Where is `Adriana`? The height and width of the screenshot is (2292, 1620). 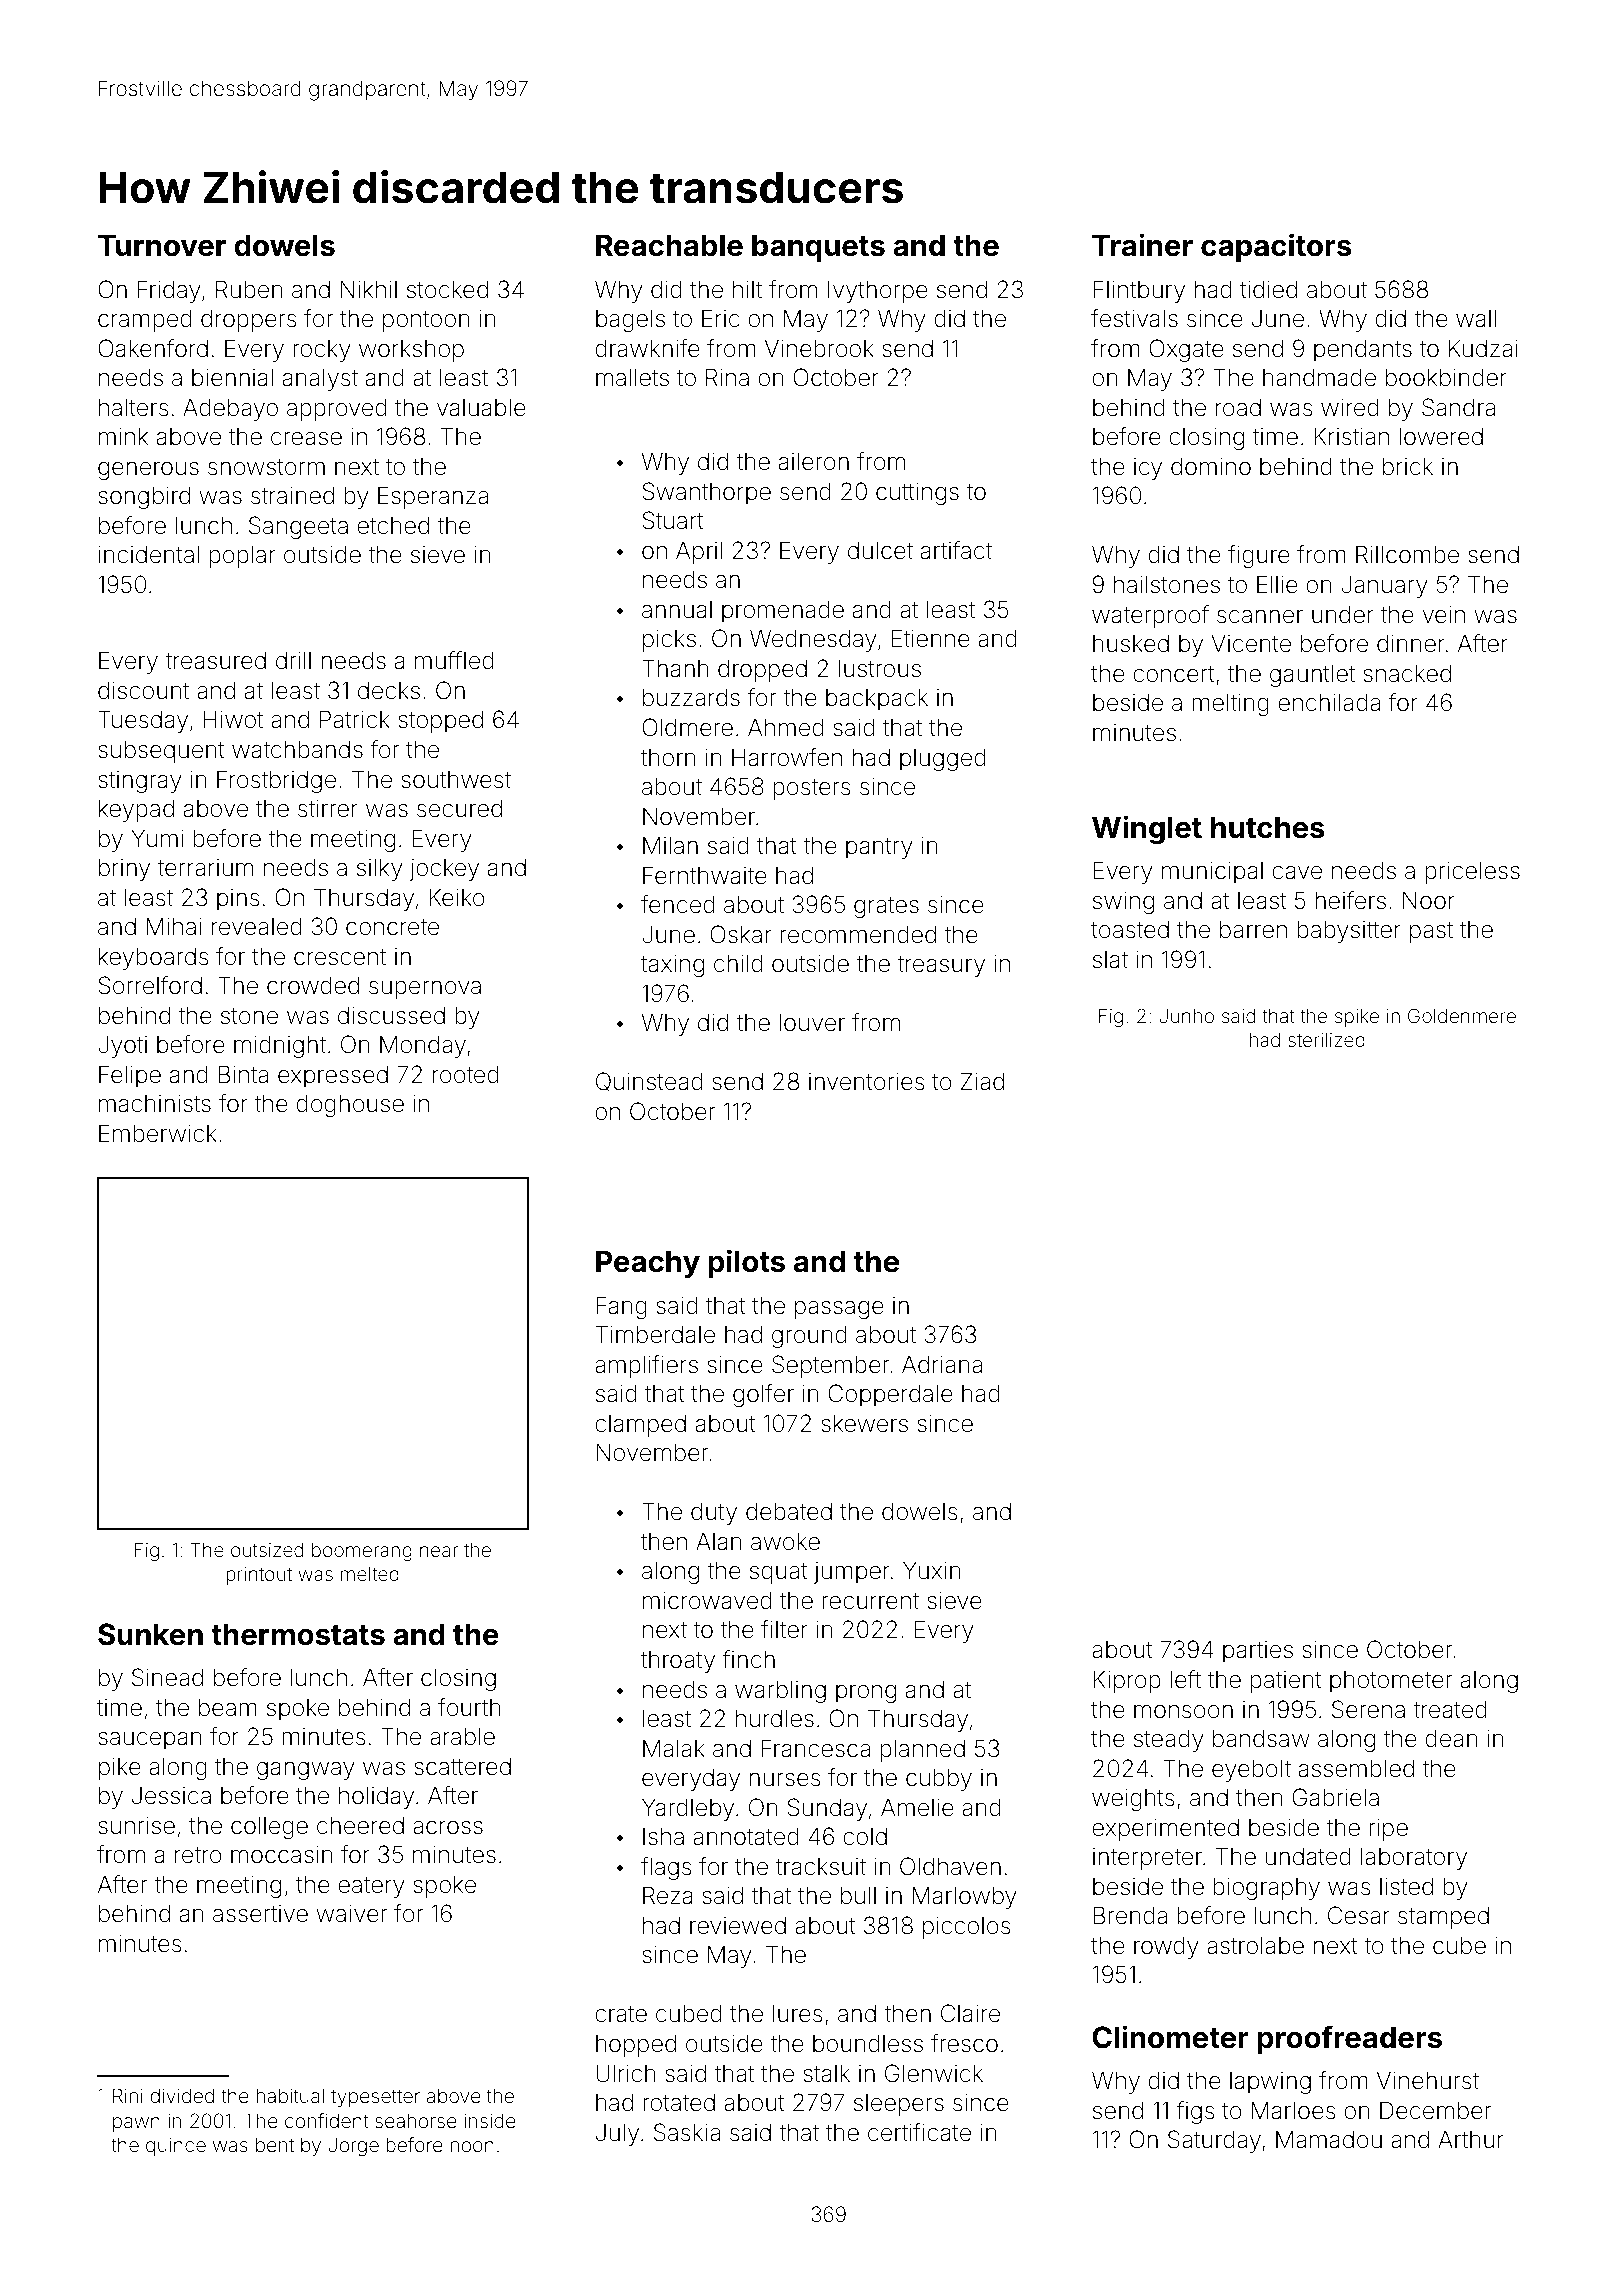
Adriana is located at coordinates (942, 1364).
